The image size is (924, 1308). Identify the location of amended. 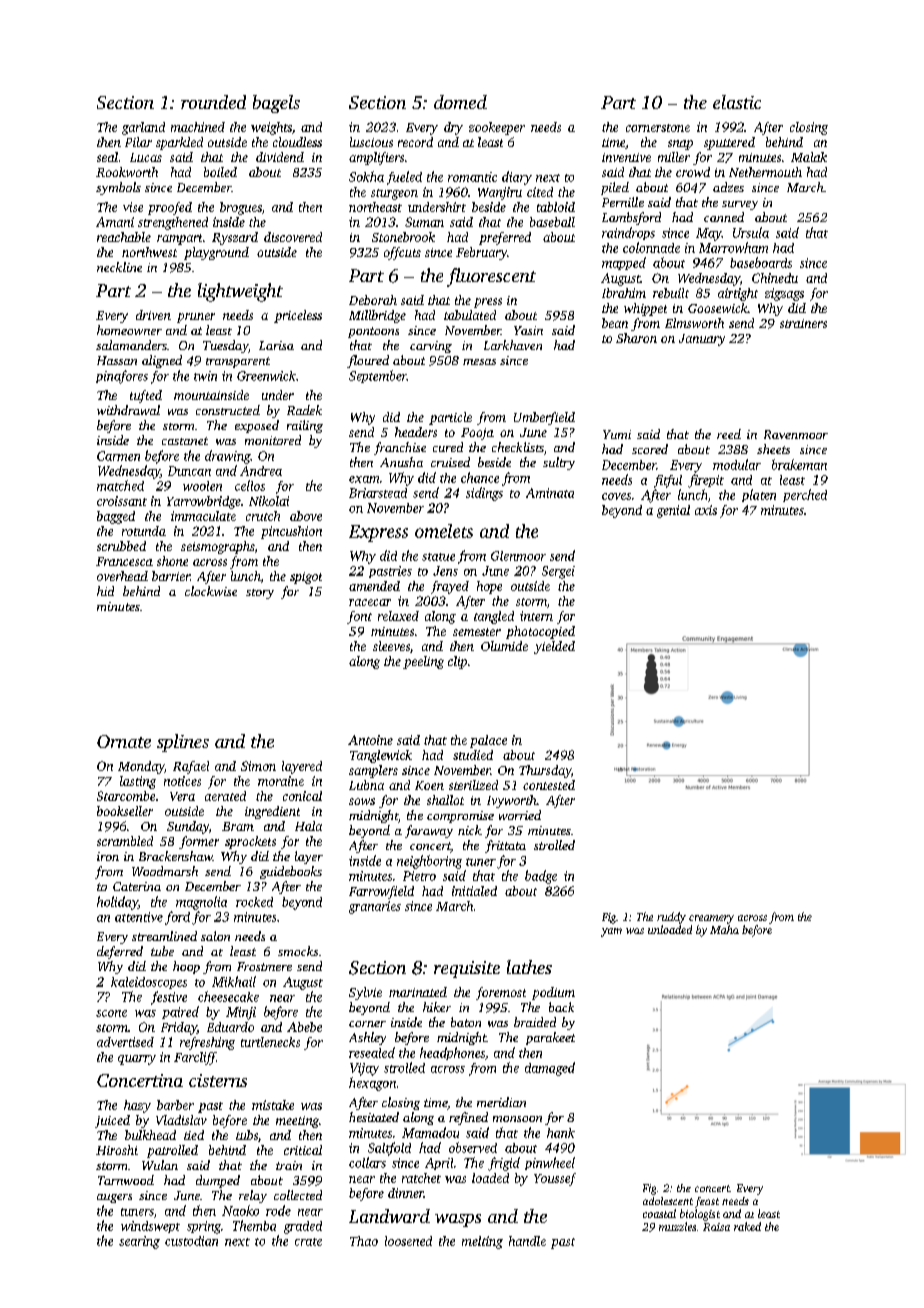
(374, 586).
